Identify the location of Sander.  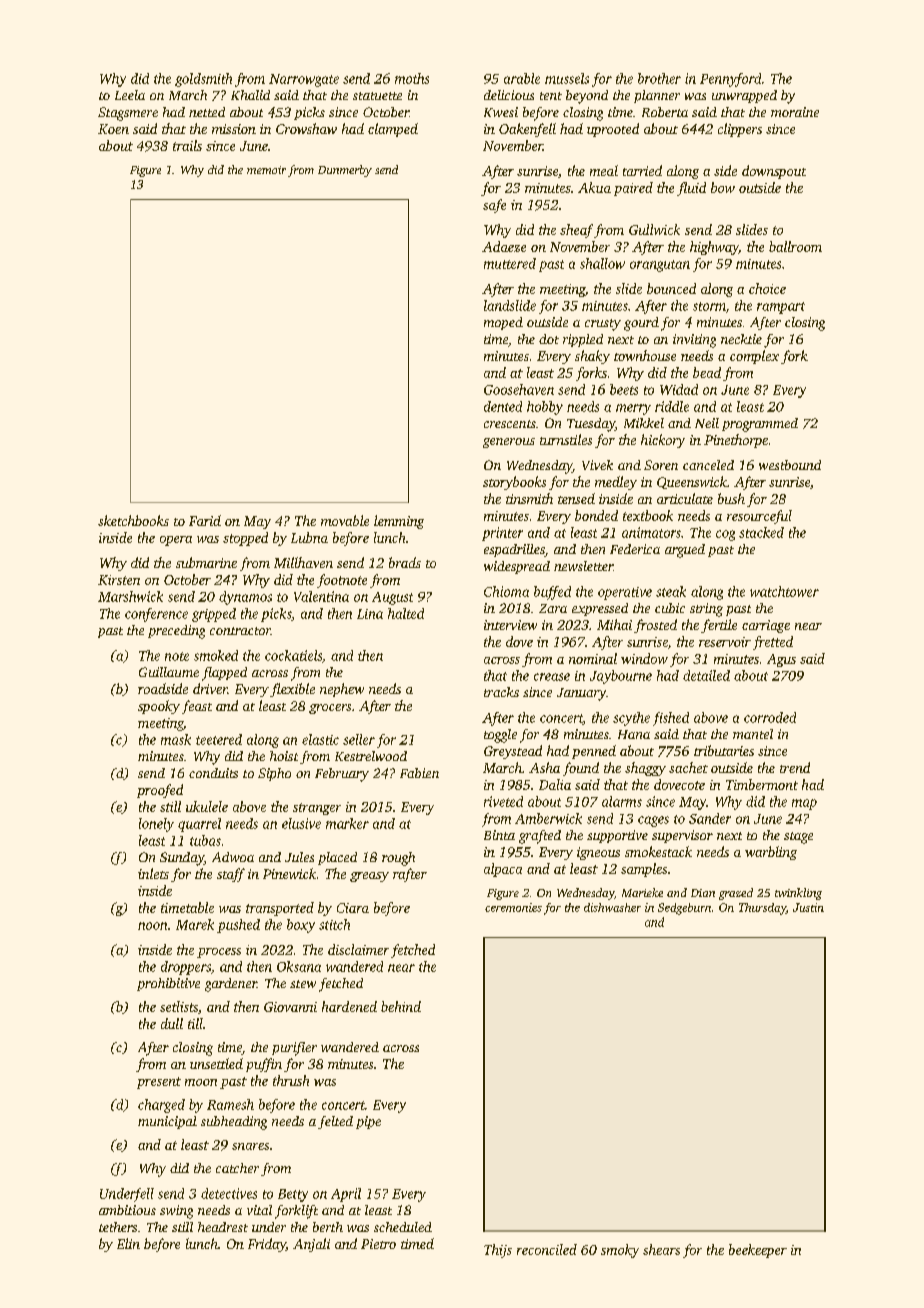
(710, 818).
